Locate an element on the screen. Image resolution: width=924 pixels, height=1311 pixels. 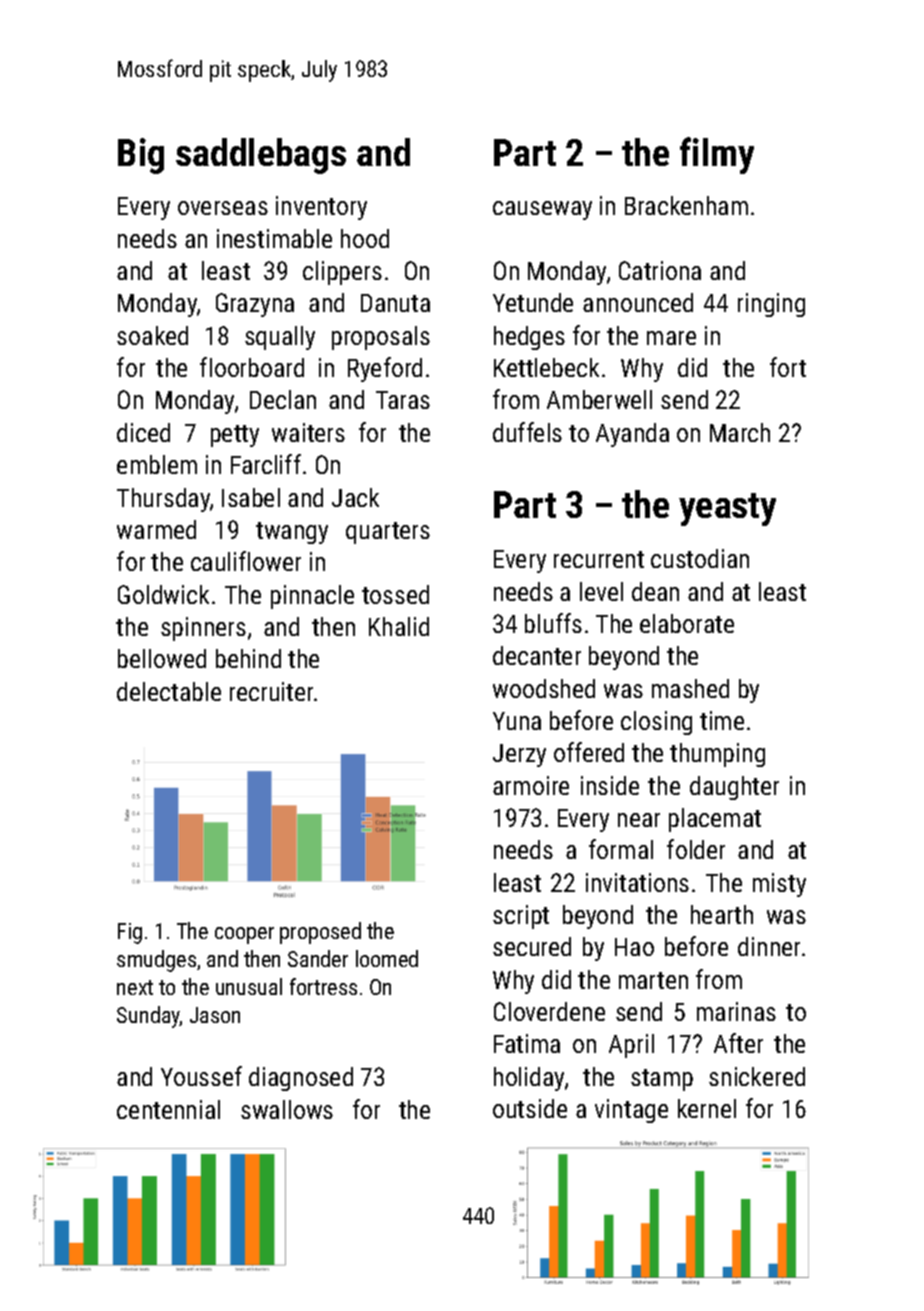
outside is located at coordinates (530, 1108).
